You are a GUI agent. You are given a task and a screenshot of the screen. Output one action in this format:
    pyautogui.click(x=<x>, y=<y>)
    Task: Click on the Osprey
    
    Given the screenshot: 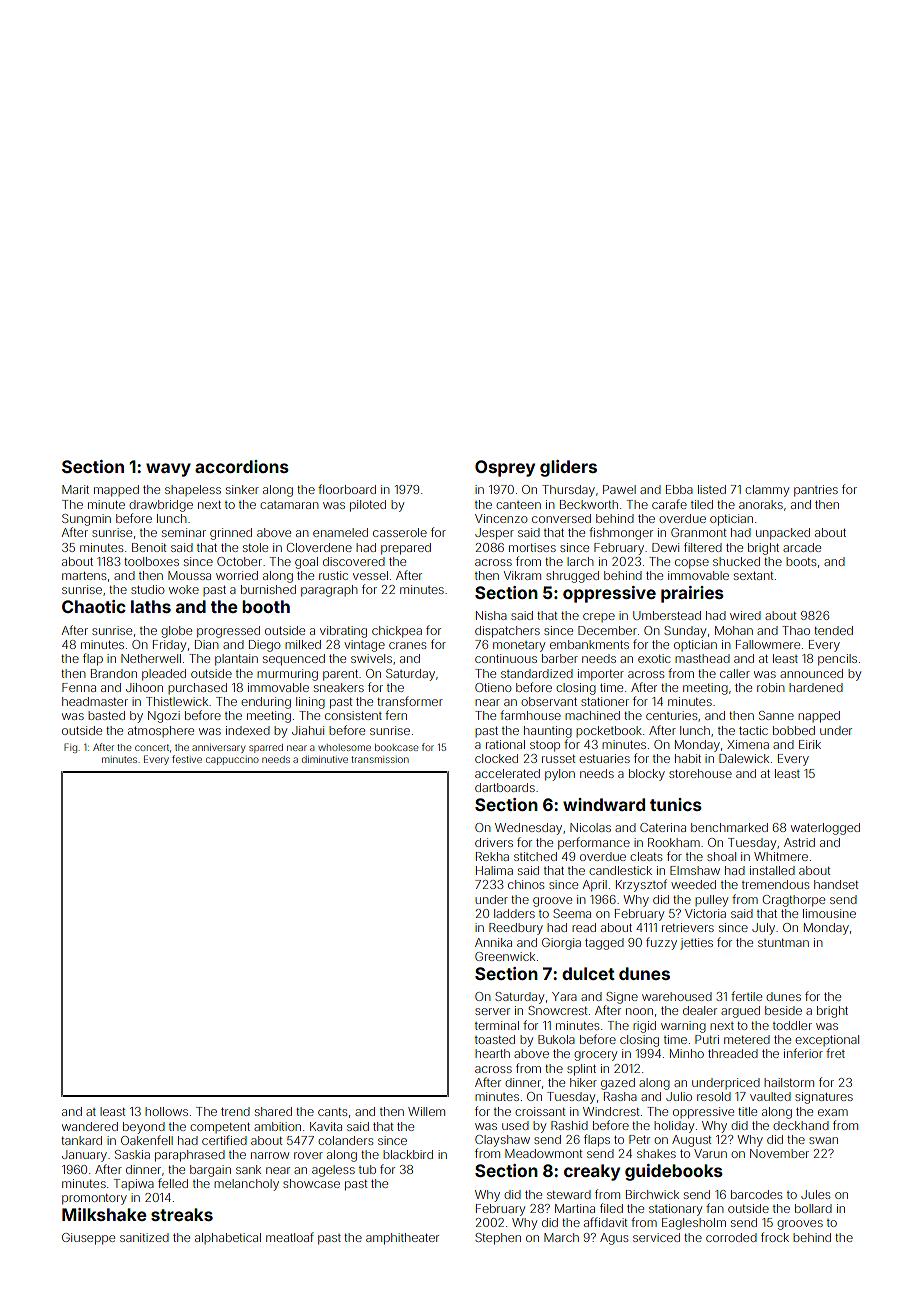 What is the action you would take?
    pyautogui.click(x=505, y=468)
